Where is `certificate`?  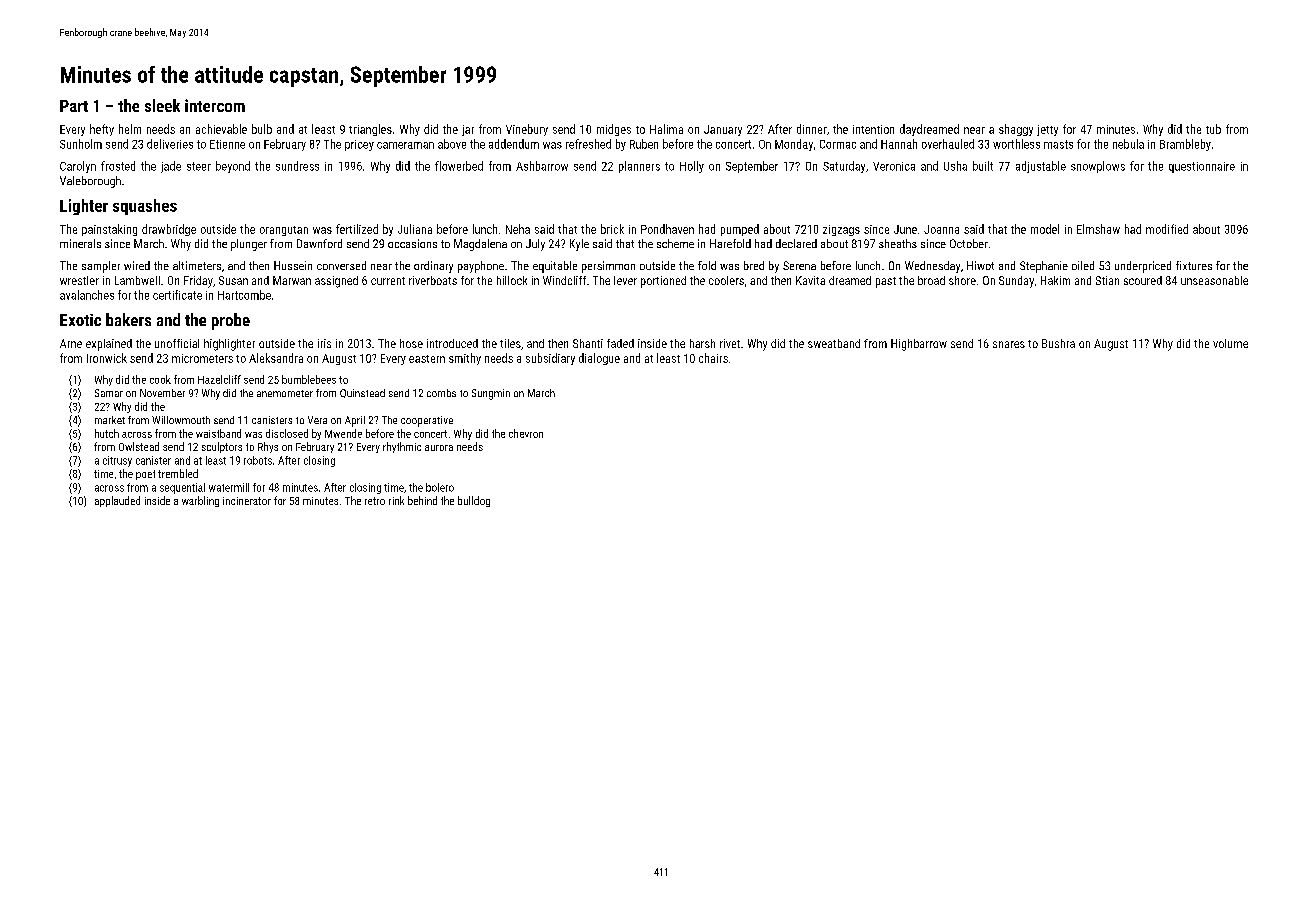
certificate is located at coordinates (177, 295).
